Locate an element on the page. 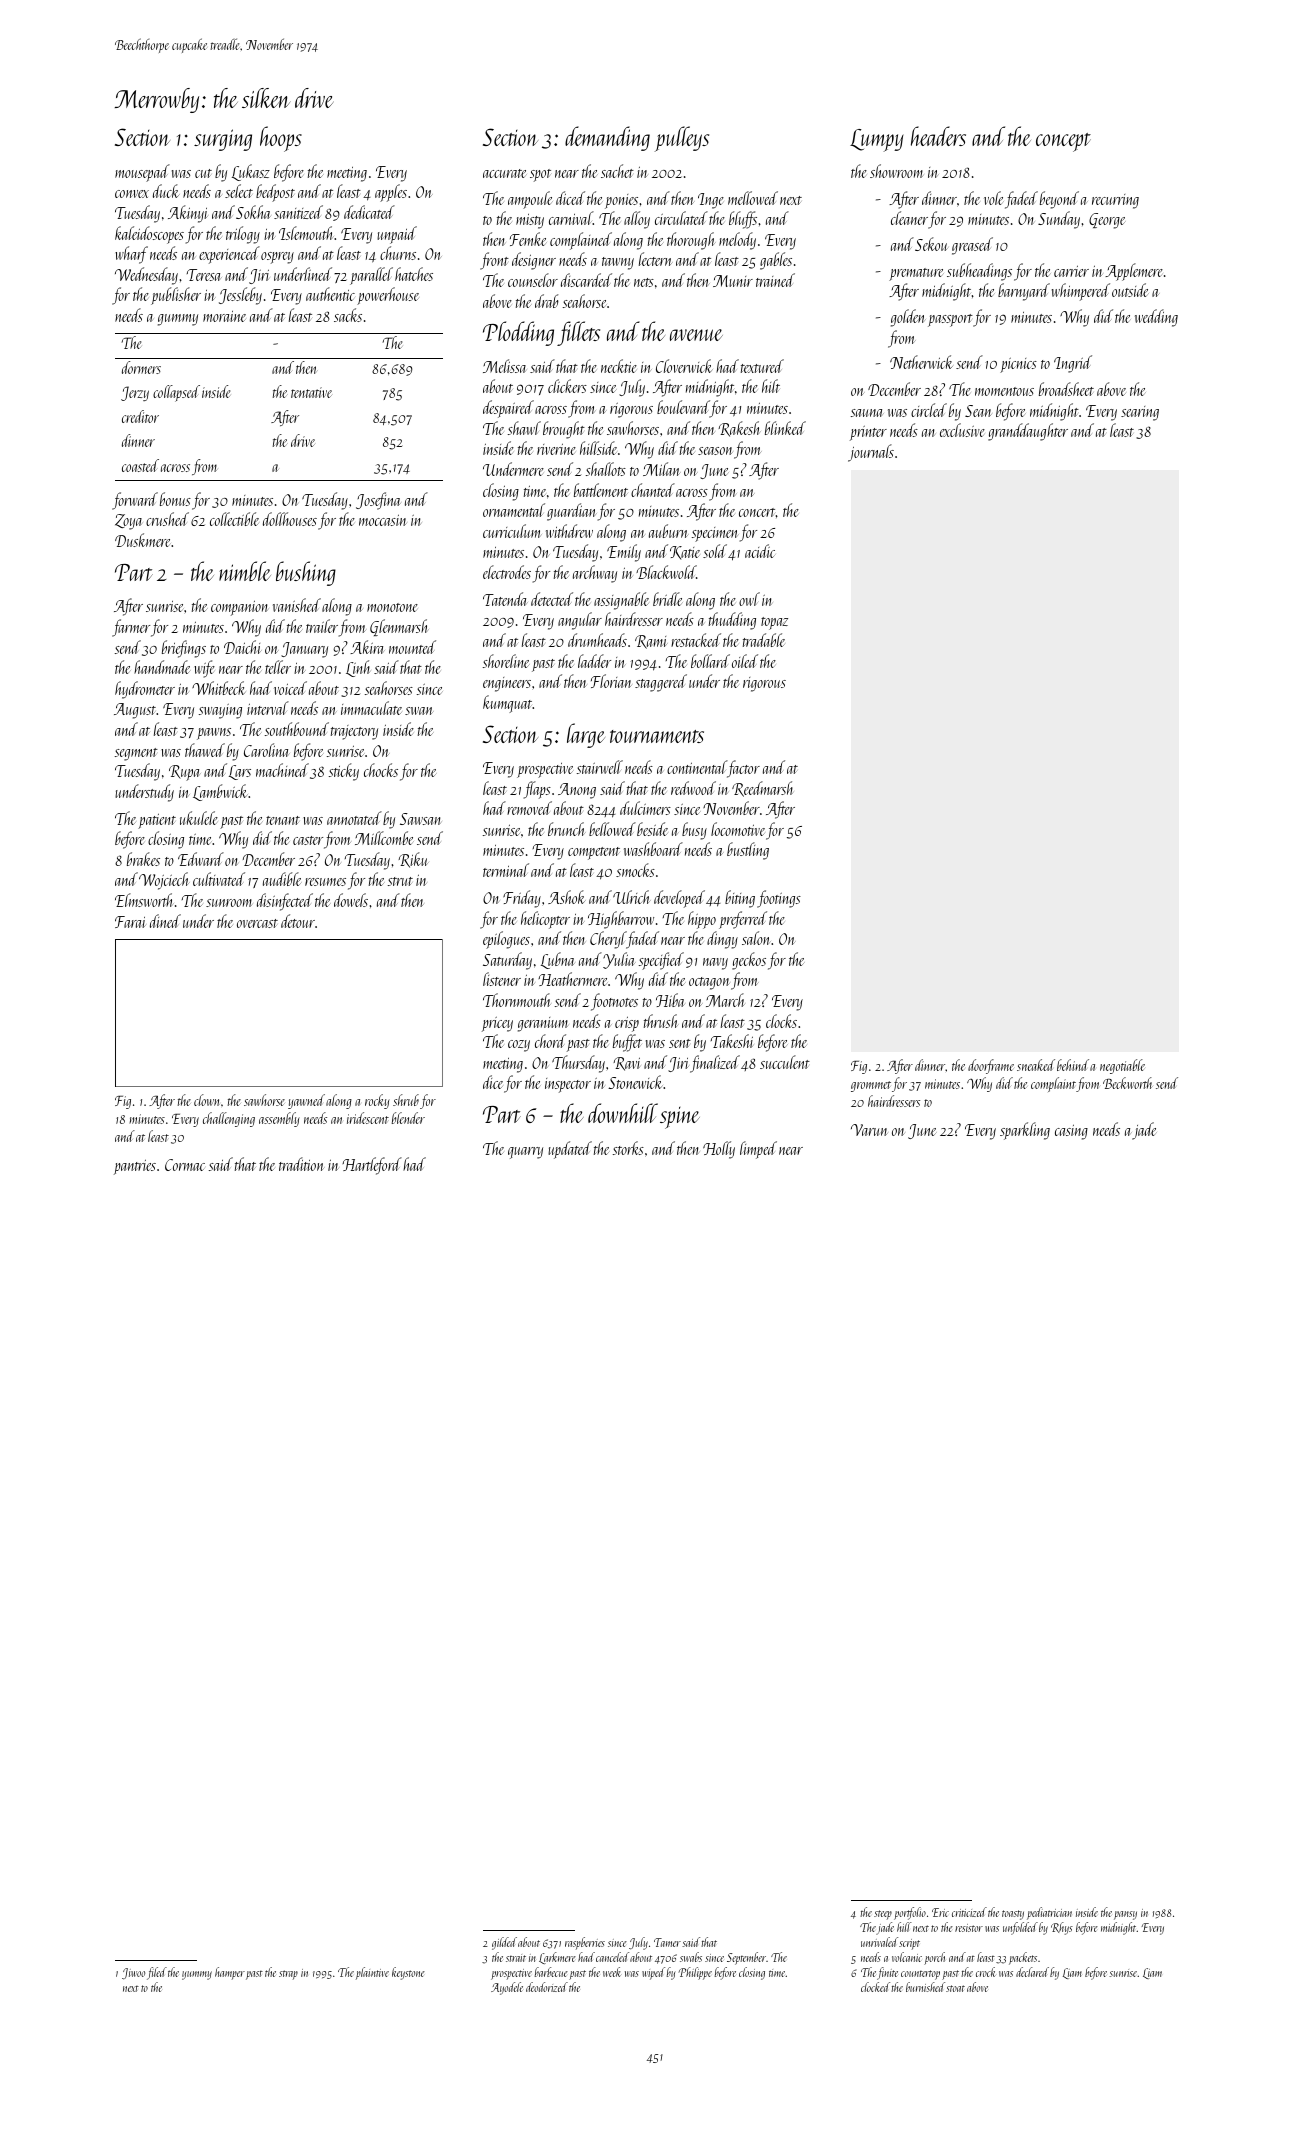  boulevard is located at coordinates (683, 408).
